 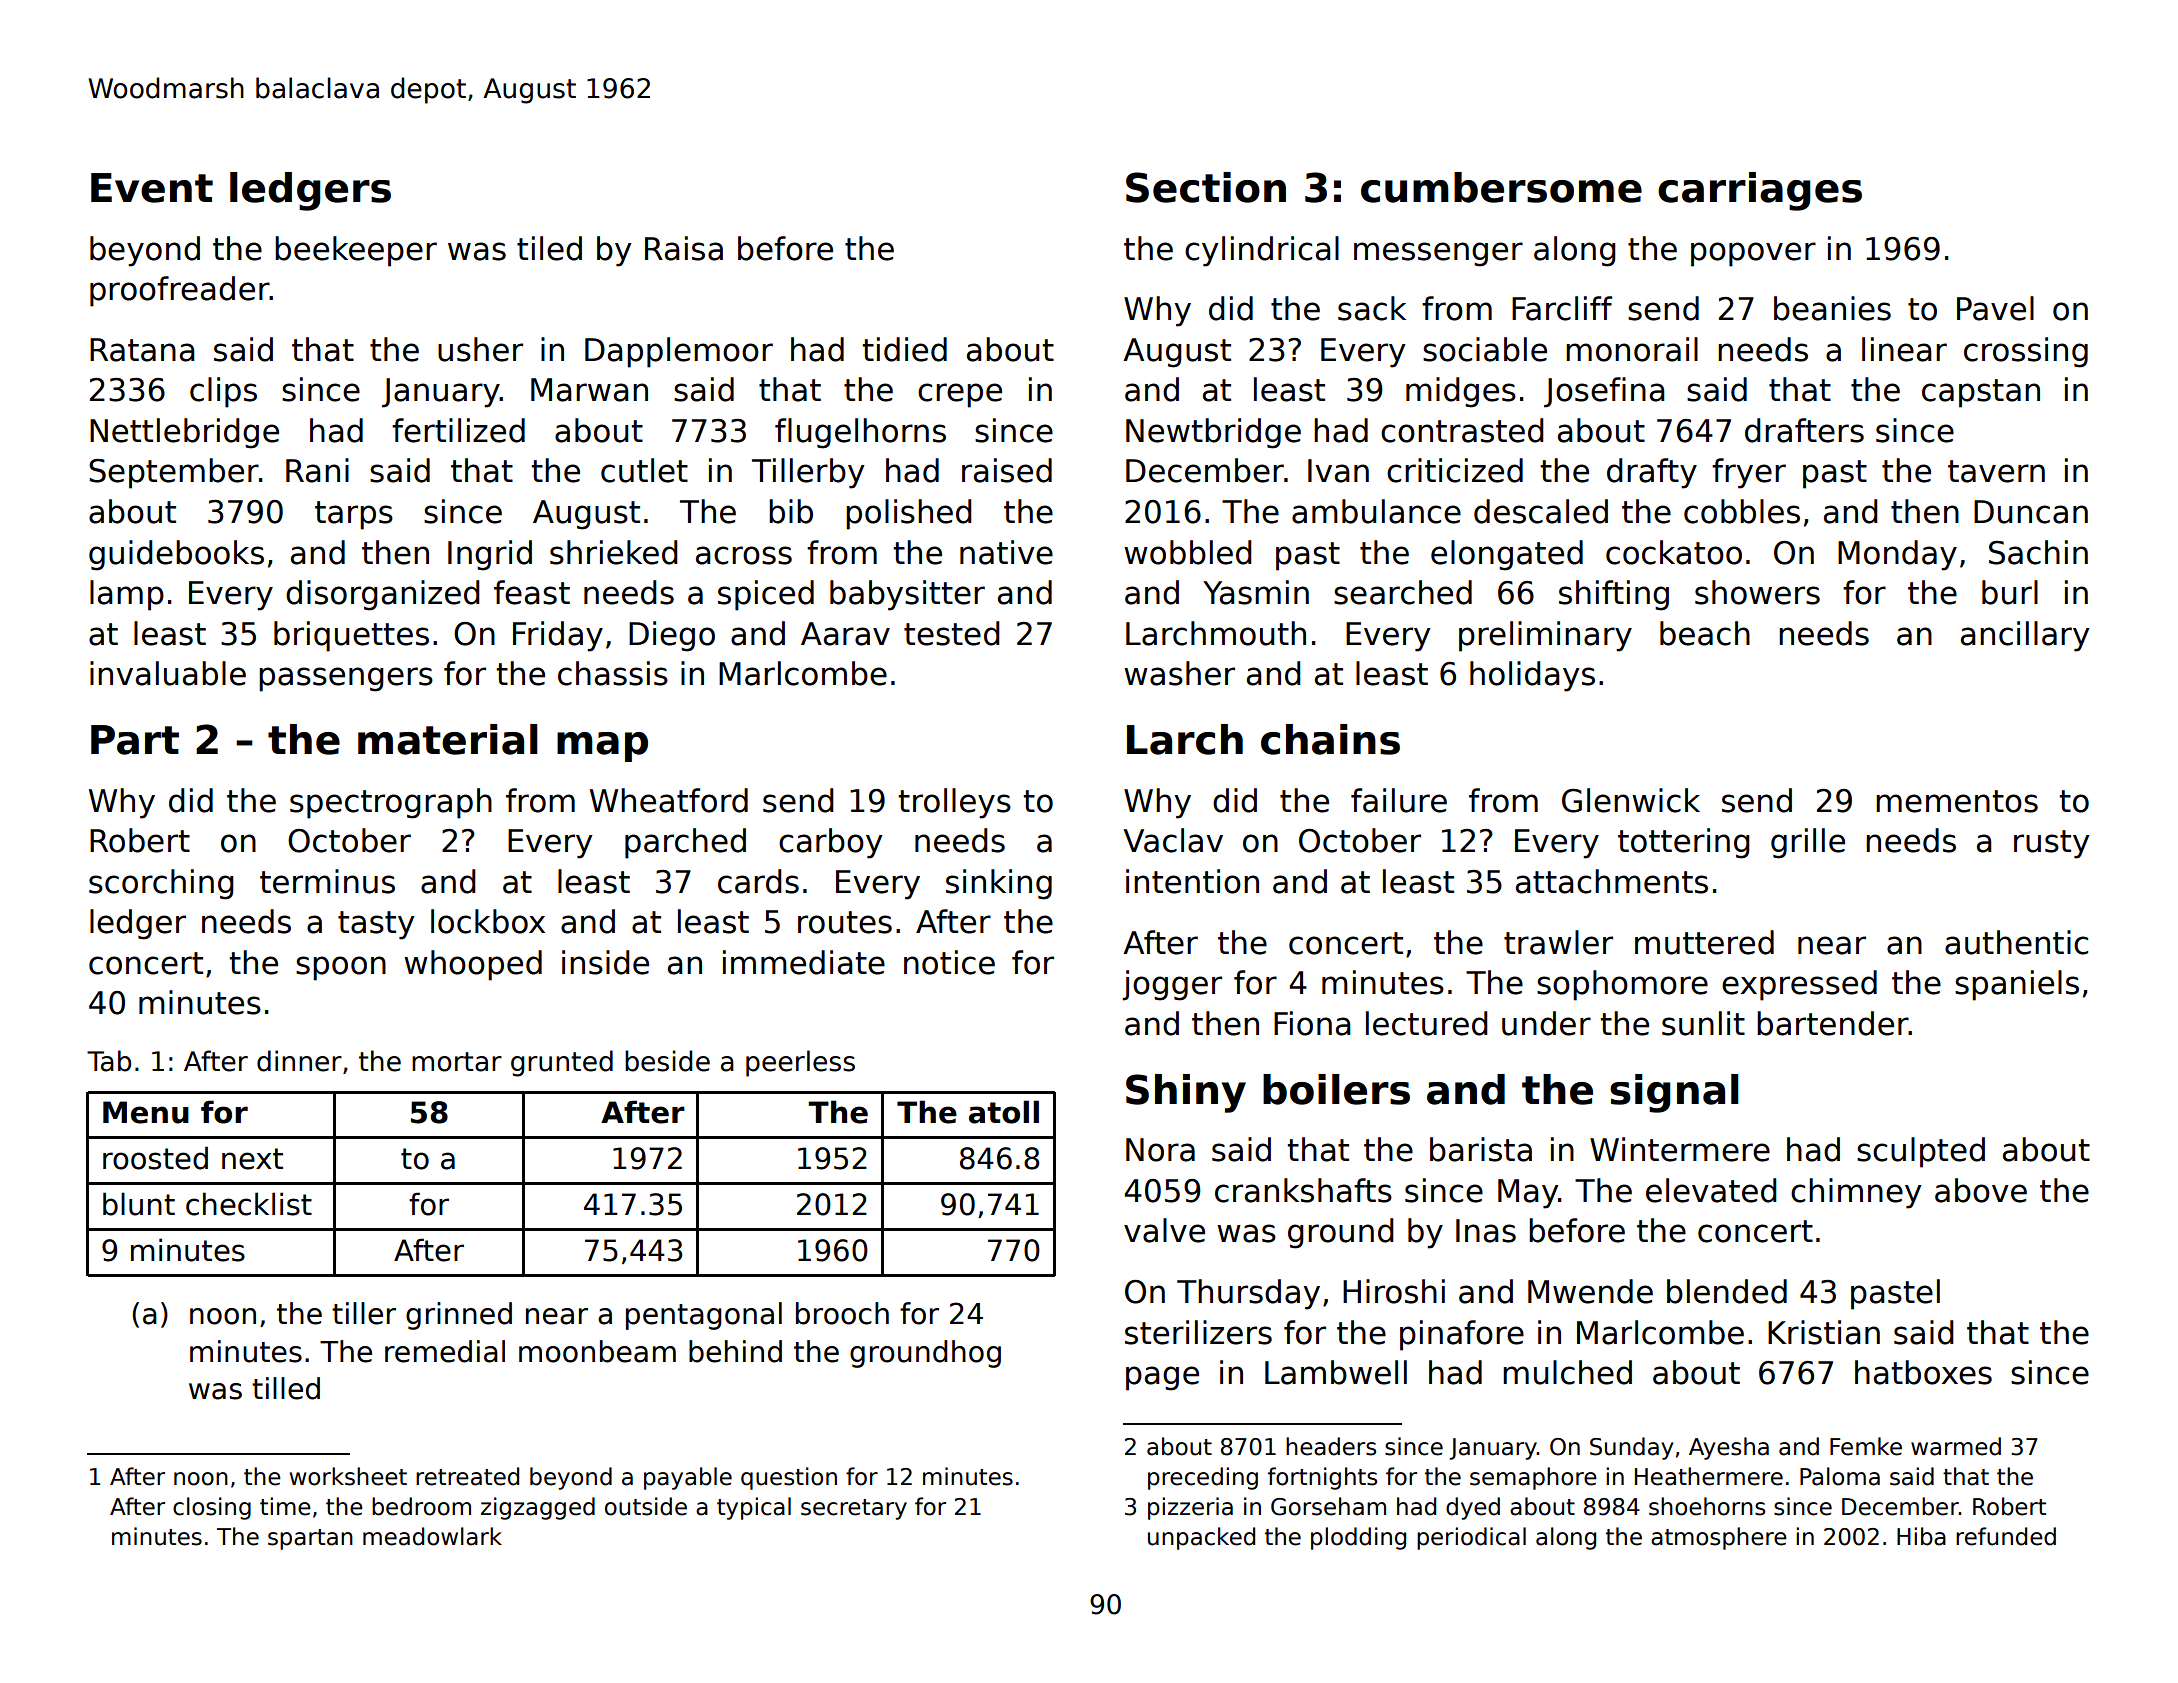 I want to click on valve, so click(x=1164, y=1230).
